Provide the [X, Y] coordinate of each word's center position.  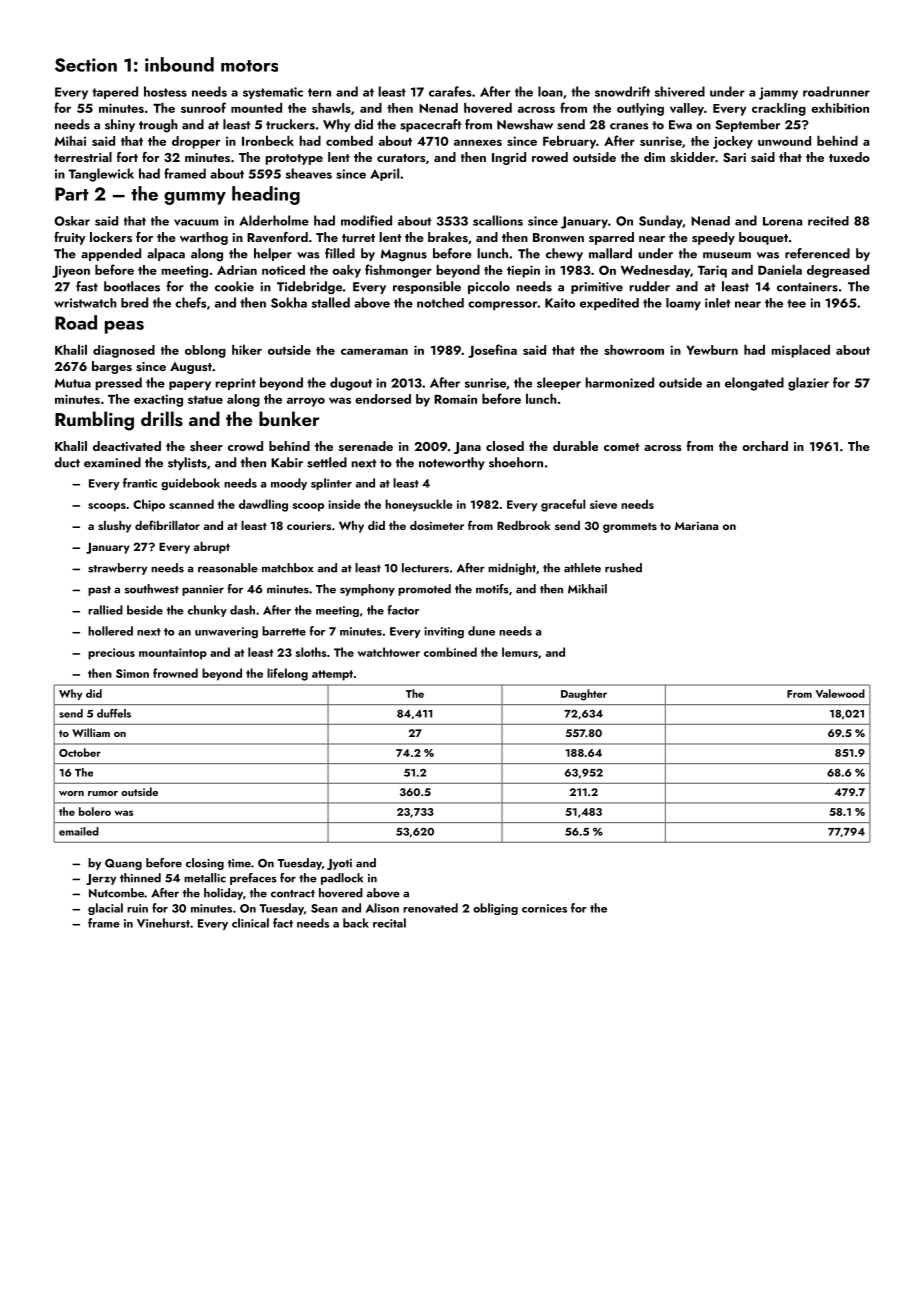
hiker [247, 349]
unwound [784, 141]
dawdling [263, 505]
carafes [450, 91]
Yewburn [712, 350]
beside [145, 610]
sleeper [559, 383]
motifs [492, 589]
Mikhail [587, 589]
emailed [79, 831]
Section [86, 65]
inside [344, 504]
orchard [765, 446]
